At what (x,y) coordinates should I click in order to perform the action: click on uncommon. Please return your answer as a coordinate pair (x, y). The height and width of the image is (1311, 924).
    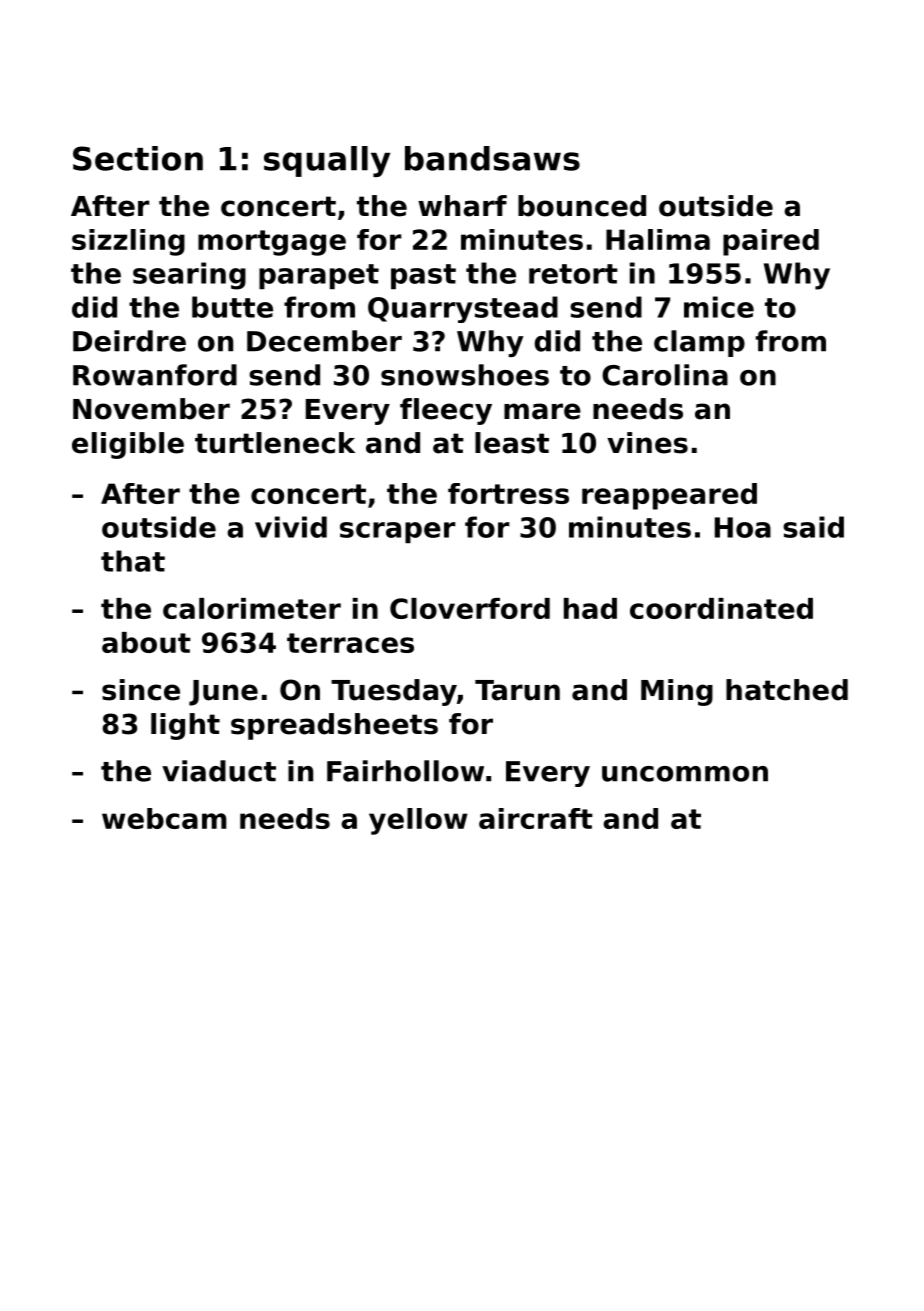
    Looking at the image, I should click on (685, 774).
